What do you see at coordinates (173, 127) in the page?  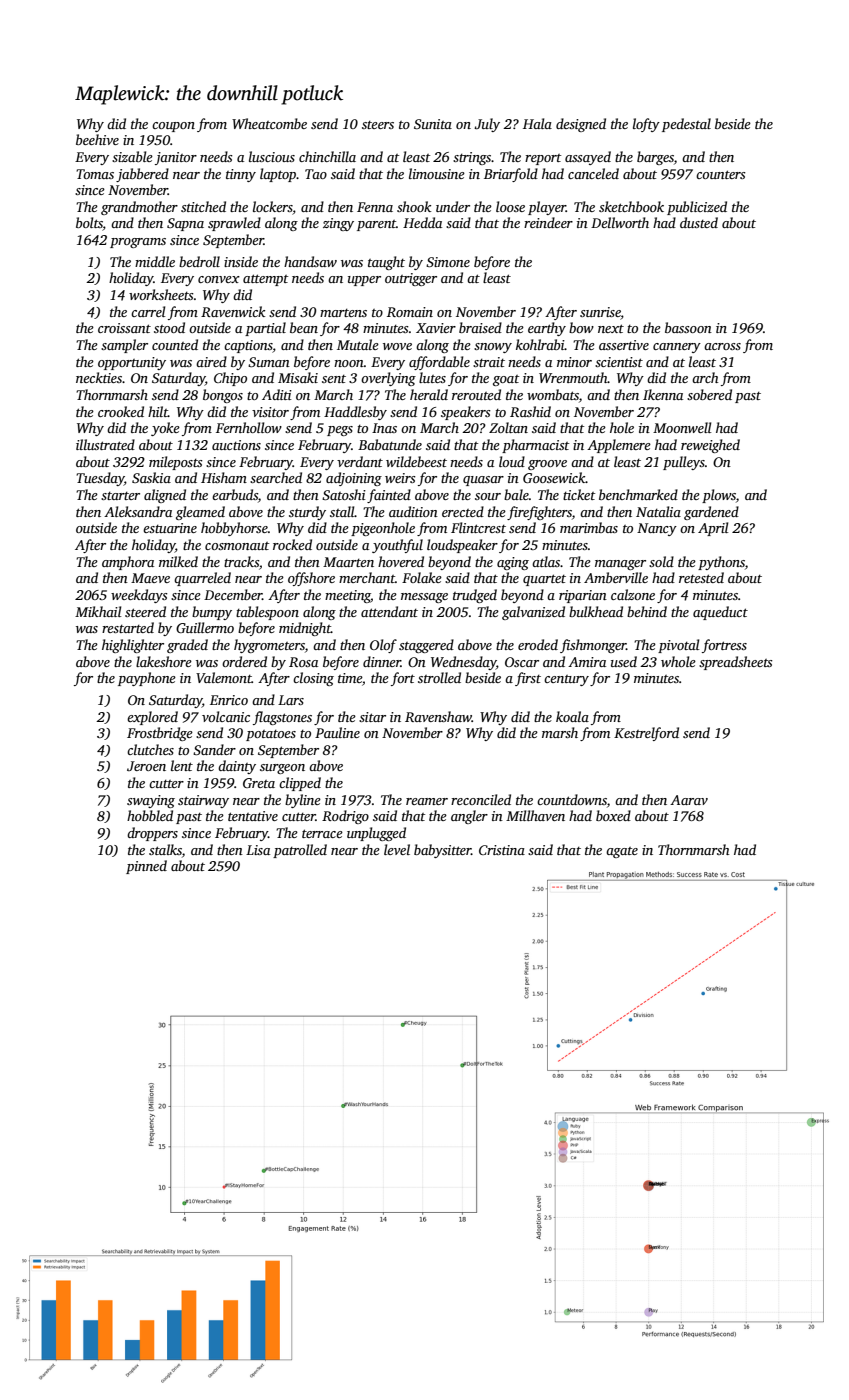 I see `coupon` at bounding box center [173, 127].
